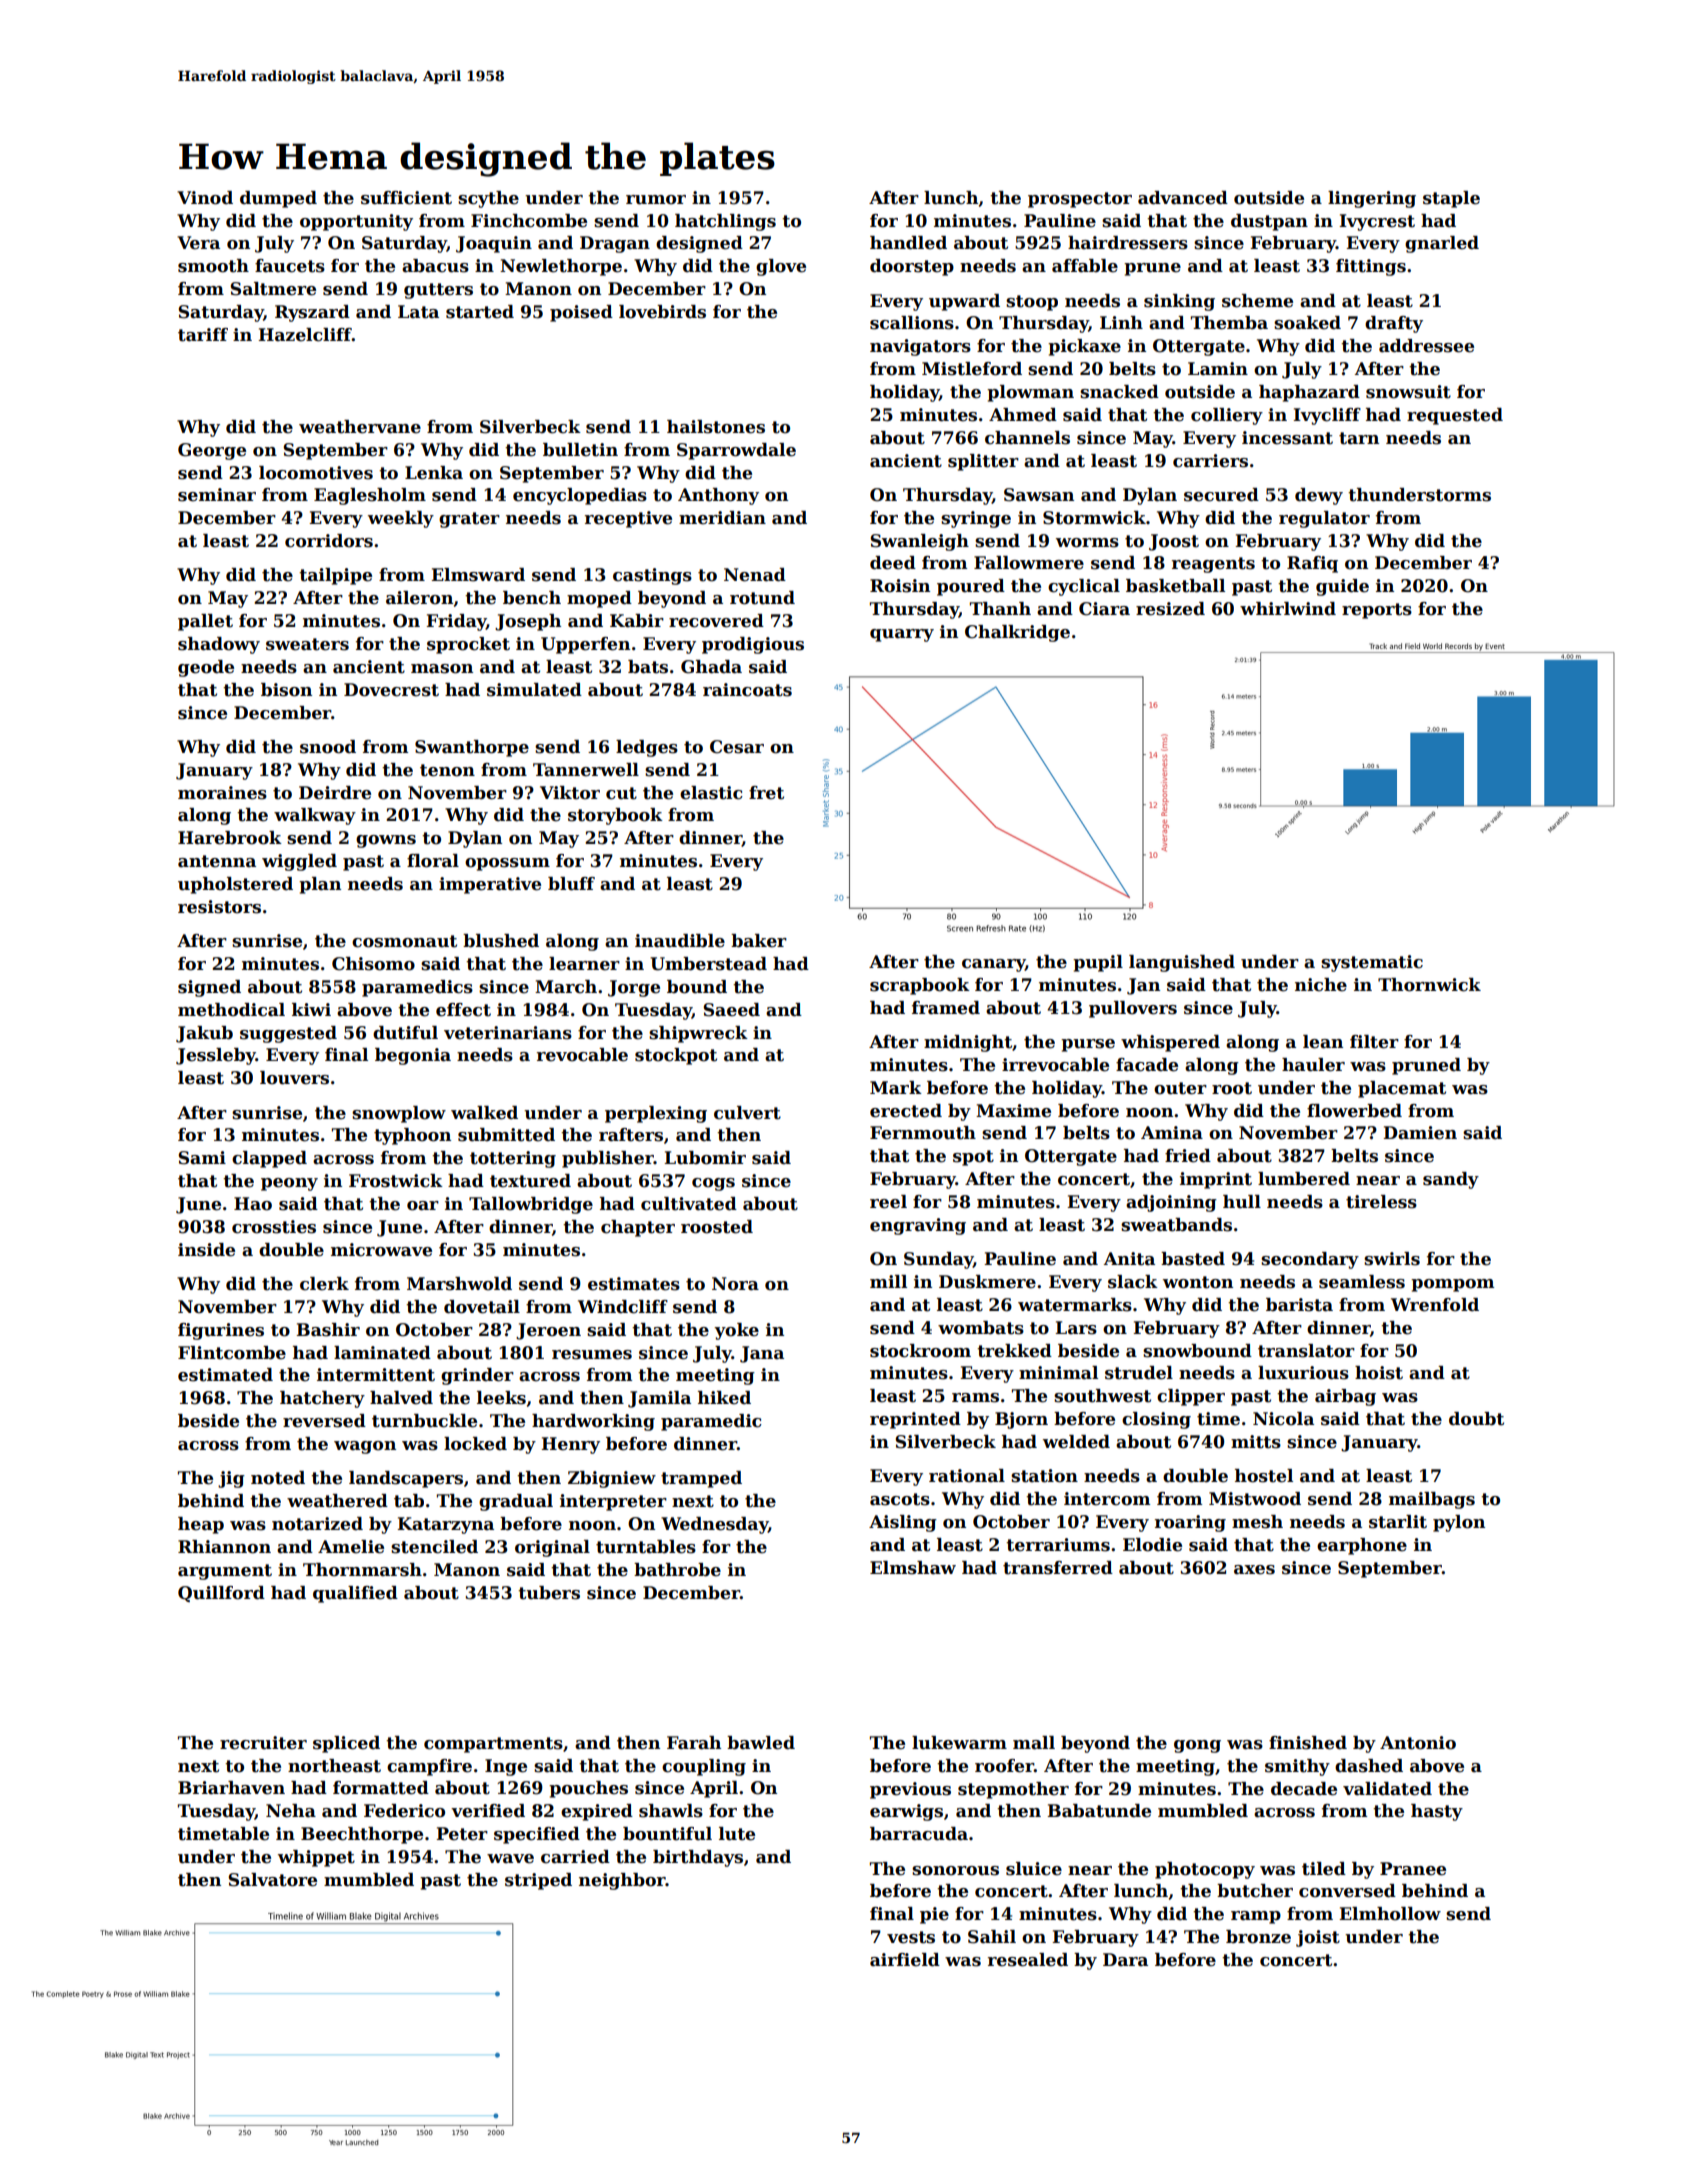 This image has height=2178, width=1683. Describe the element at coordinates (205, 198) in the image. I see `Vinod` at that location.
